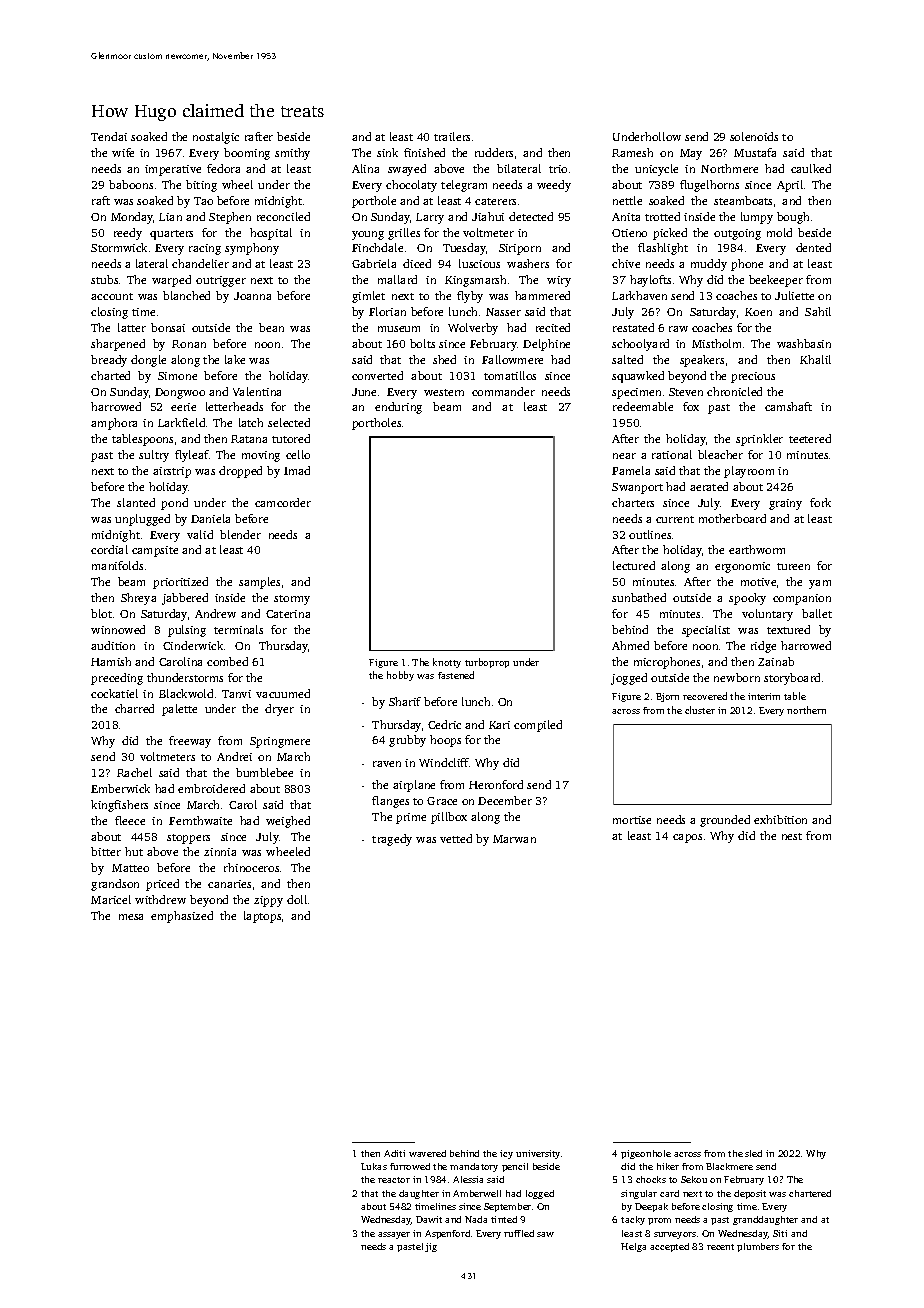  I want to click on Cinderwick, so click(193, 645).
